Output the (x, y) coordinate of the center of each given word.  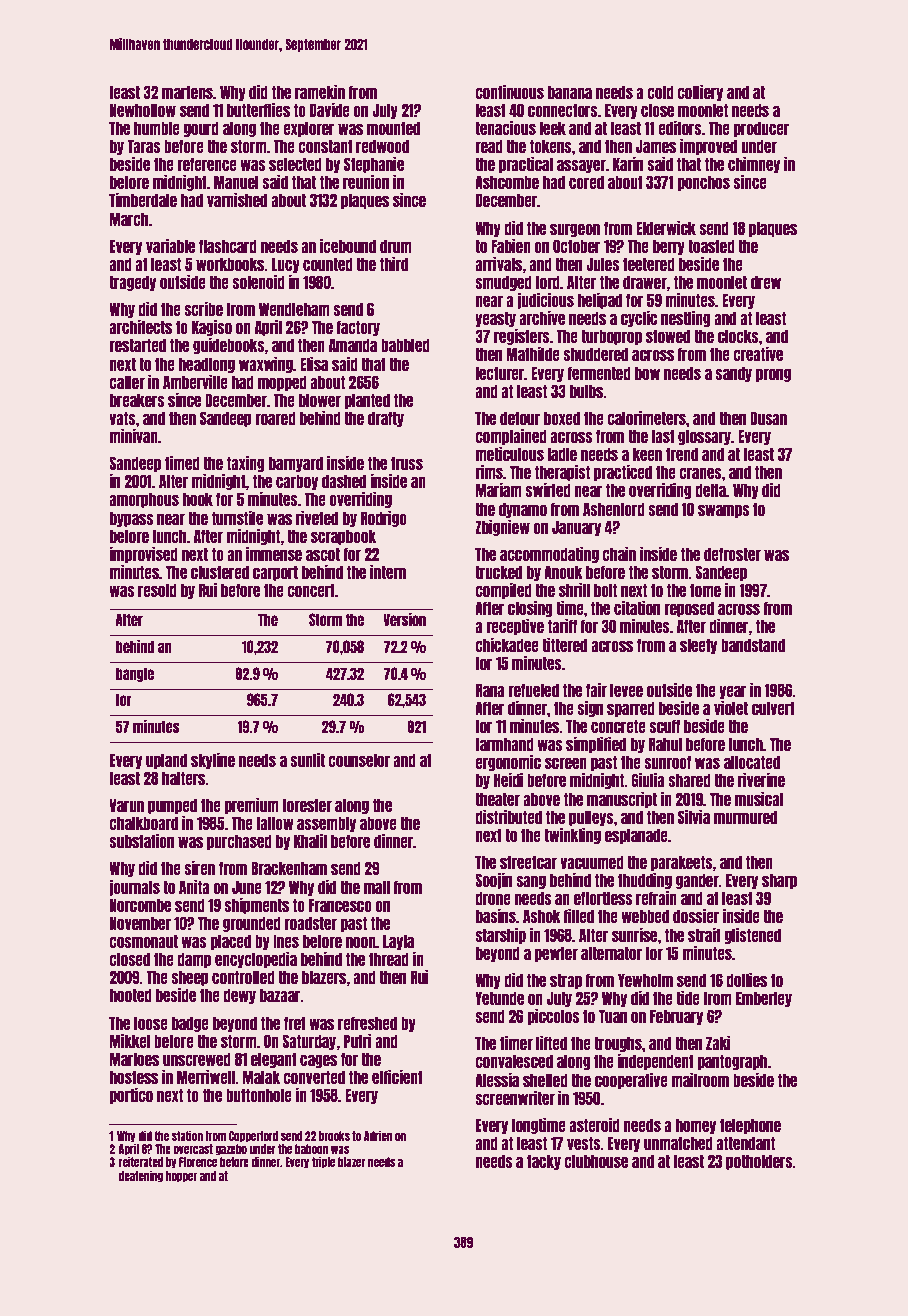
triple (323, 1162)
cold (660, 92)
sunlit (307, 759)
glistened (753, 935)
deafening (141, 1176)
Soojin (493, 880)
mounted (393, 128)
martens (187, 92)
